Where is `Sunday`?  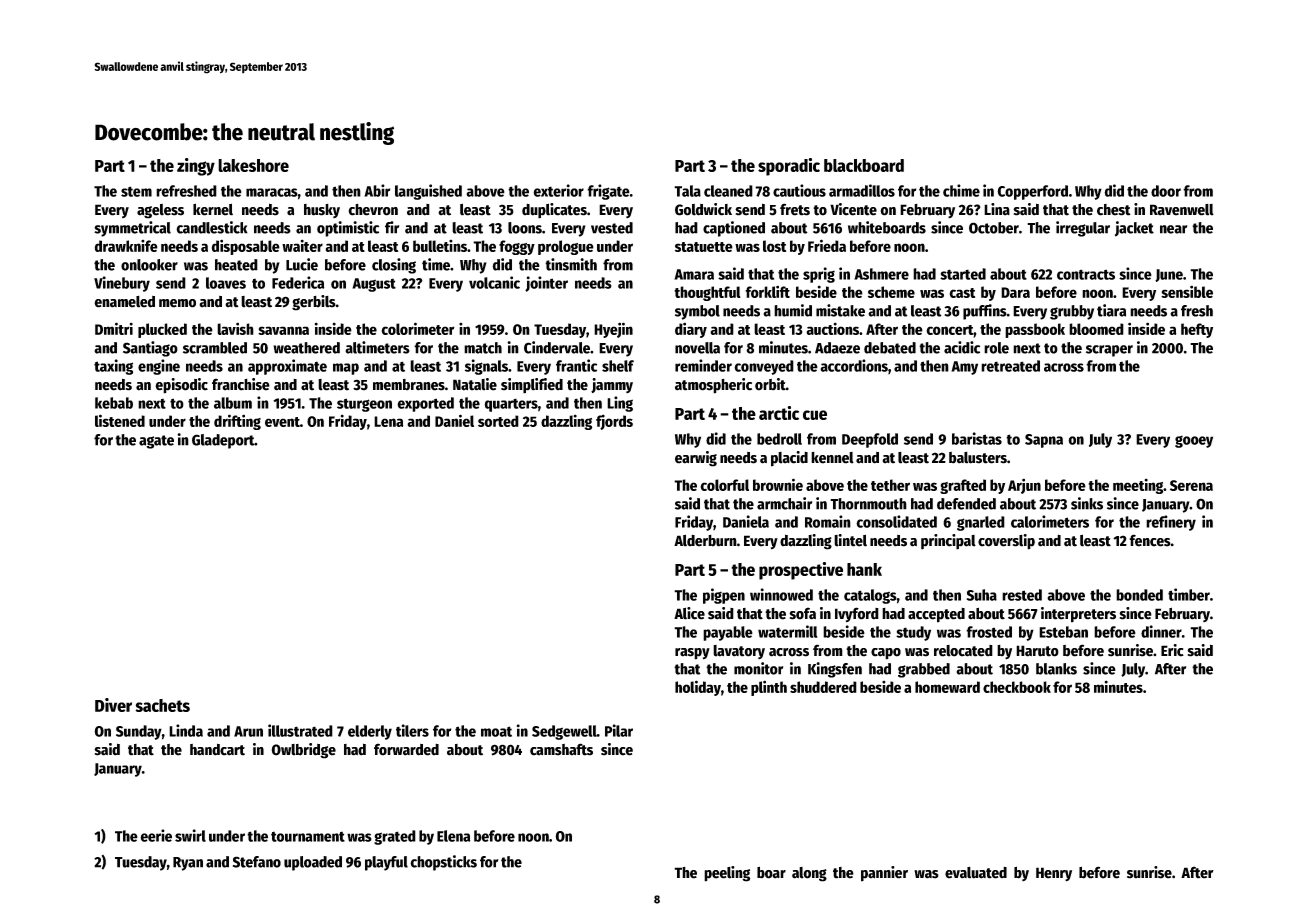 Sunday is located at coordinates (139, 732).
